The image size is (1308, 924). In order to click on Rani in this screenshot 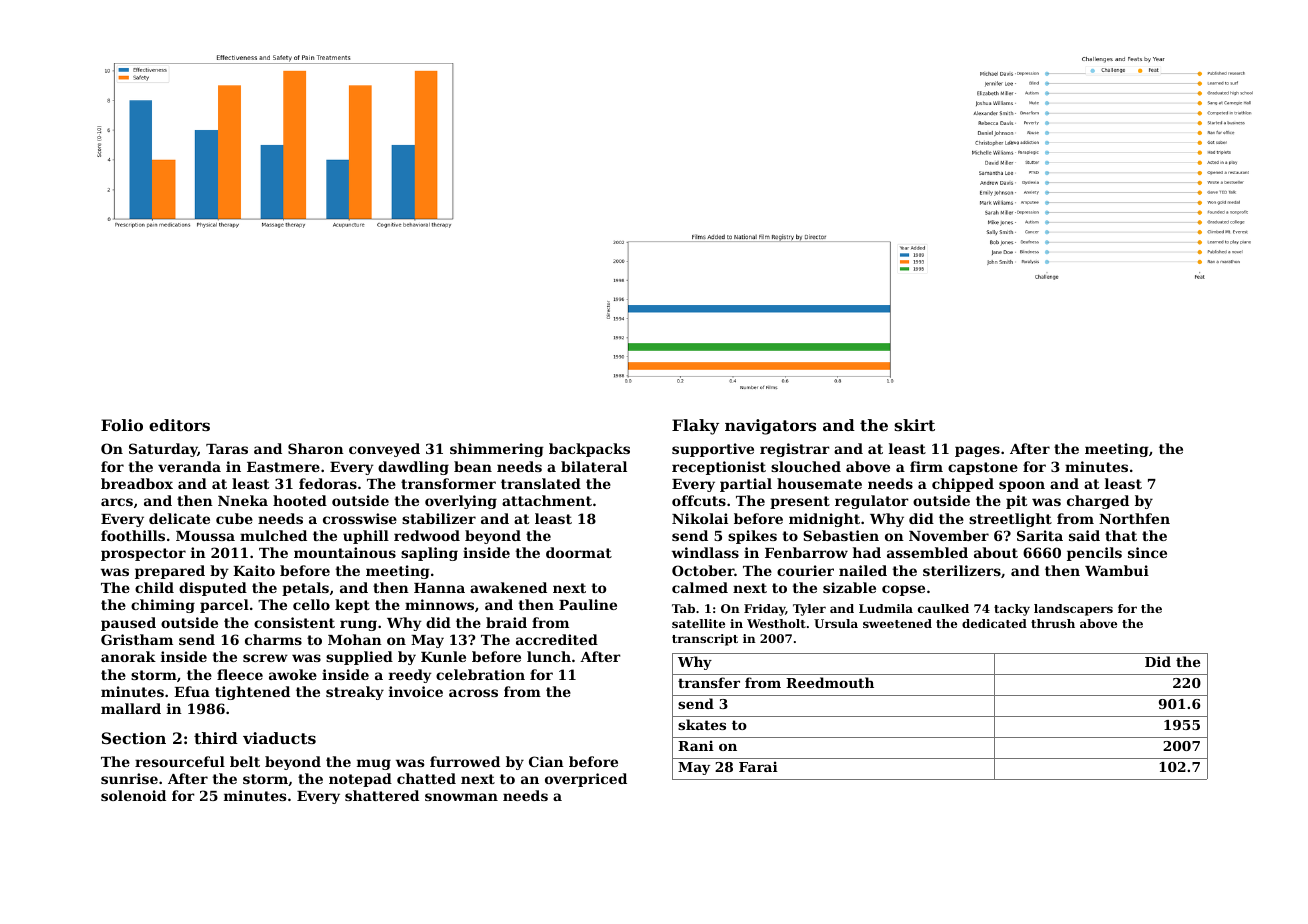, I will do `click(696, 745)`.
